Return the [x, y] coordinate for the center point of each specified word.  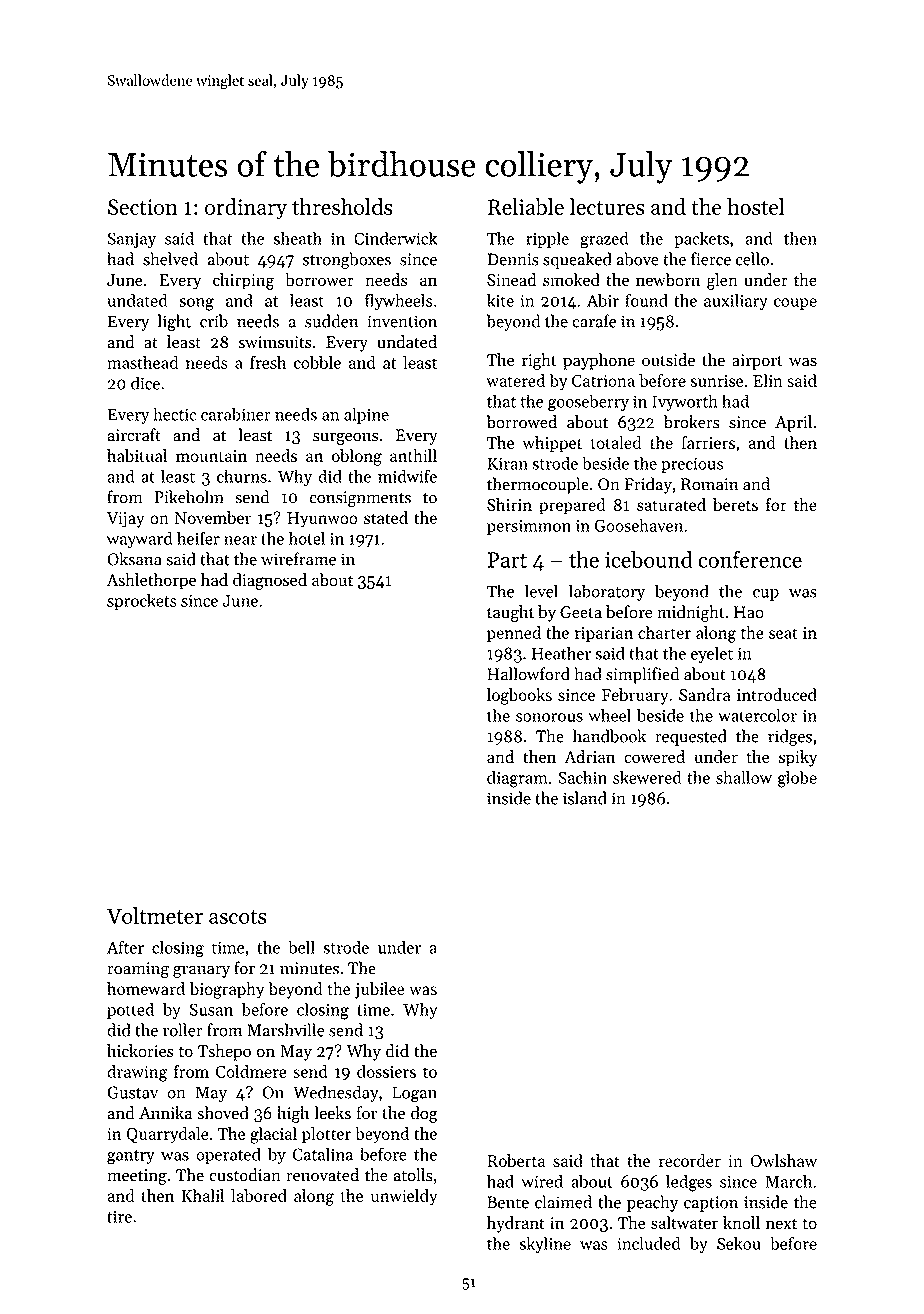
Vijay [125, 520]
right [539, 361]
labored [259, 1195]
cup [766, 595]
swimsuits [275, 342]
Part [507, 560]
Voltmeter [154, 915]
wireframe [298, 559]
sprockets [142, 602]
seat [783, 633]
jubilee [380, 990]
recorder [690, 1160]
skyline [545, 1245]
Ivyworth [685, 402]
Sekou [739, 1243]
